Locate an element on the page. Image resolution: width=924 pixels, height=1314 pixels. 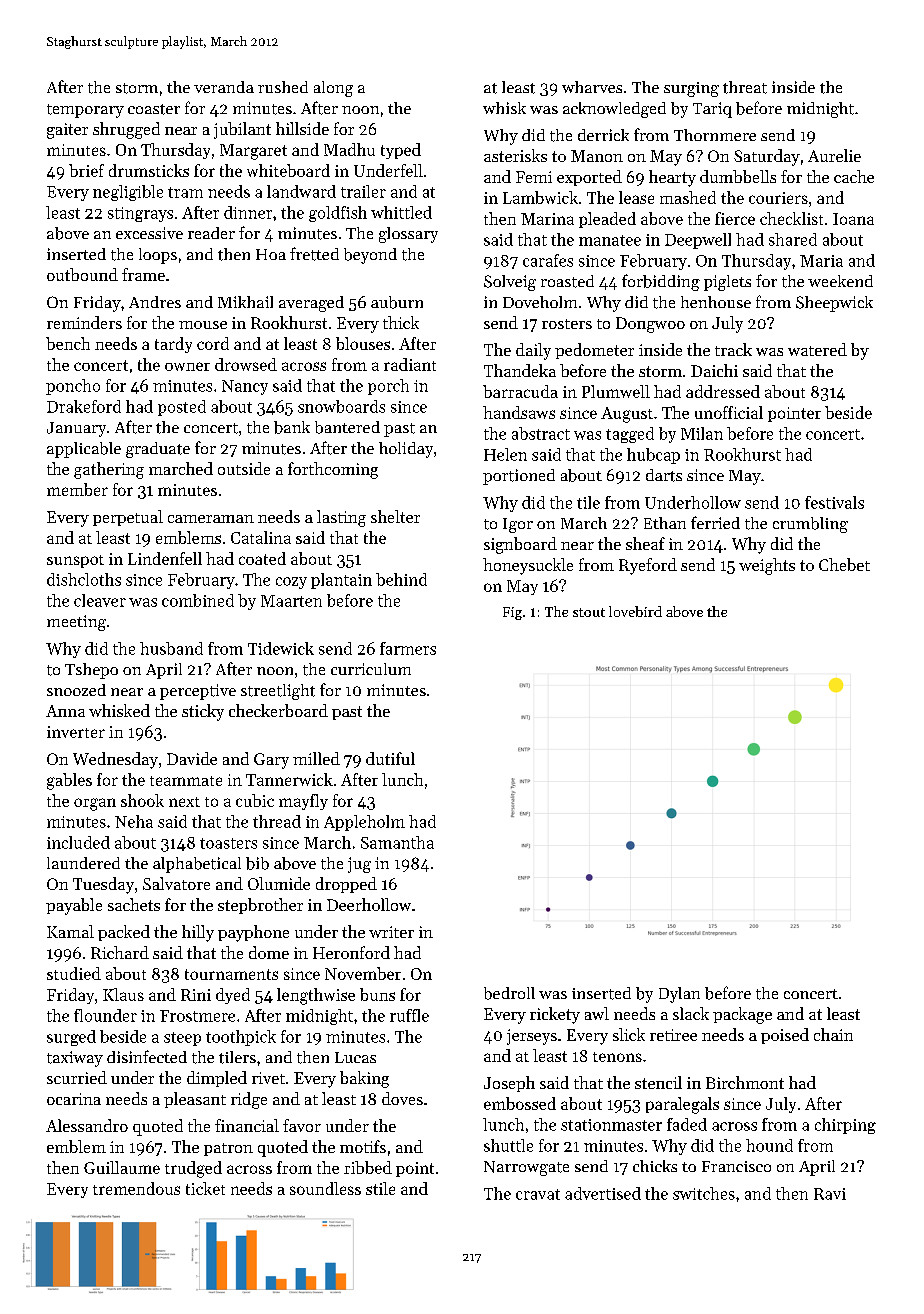
Neha is located at coordinates (134, 821).
